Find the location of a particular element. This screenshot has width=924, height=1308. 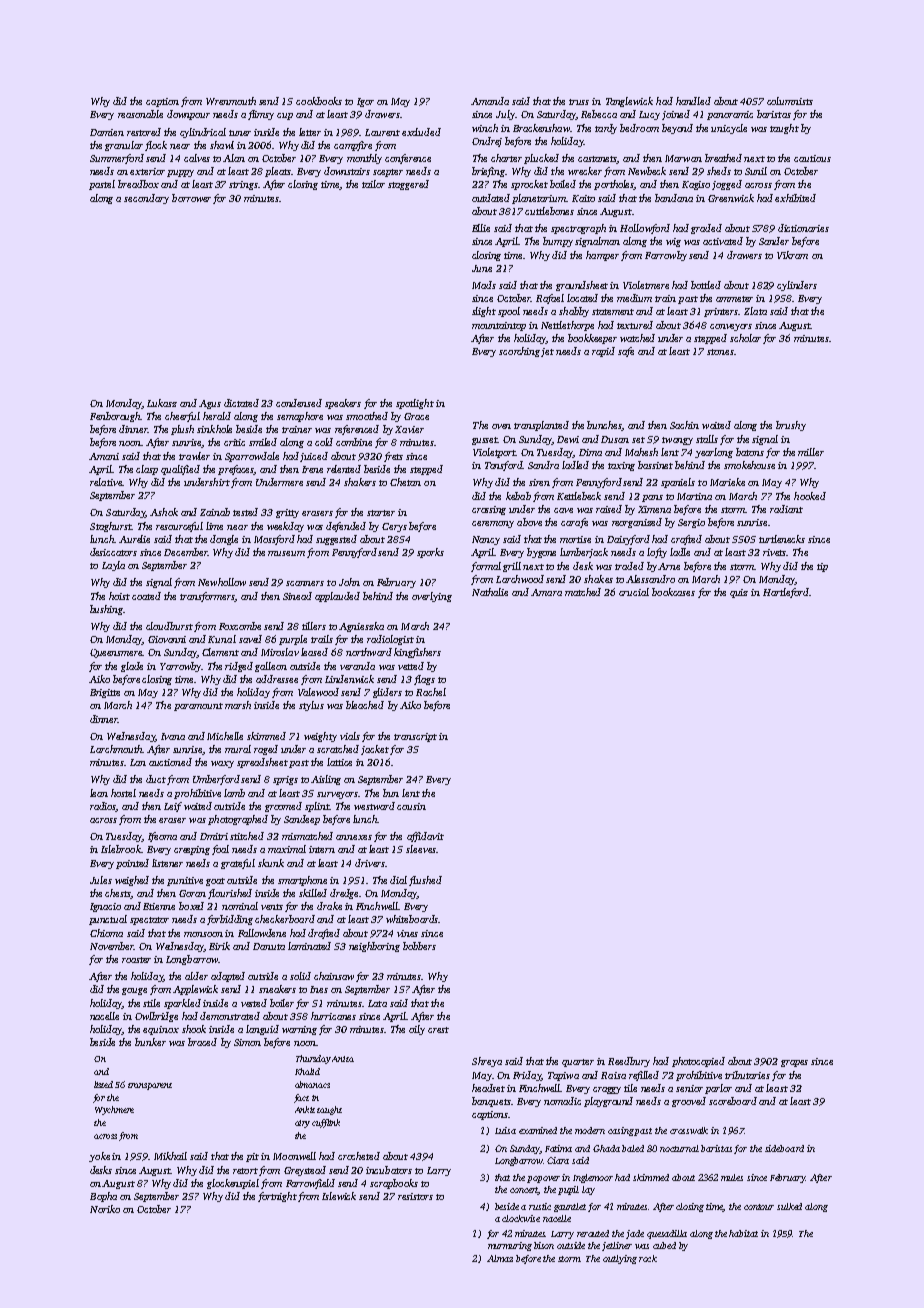

columnists is located at coordinates (790, 101).
